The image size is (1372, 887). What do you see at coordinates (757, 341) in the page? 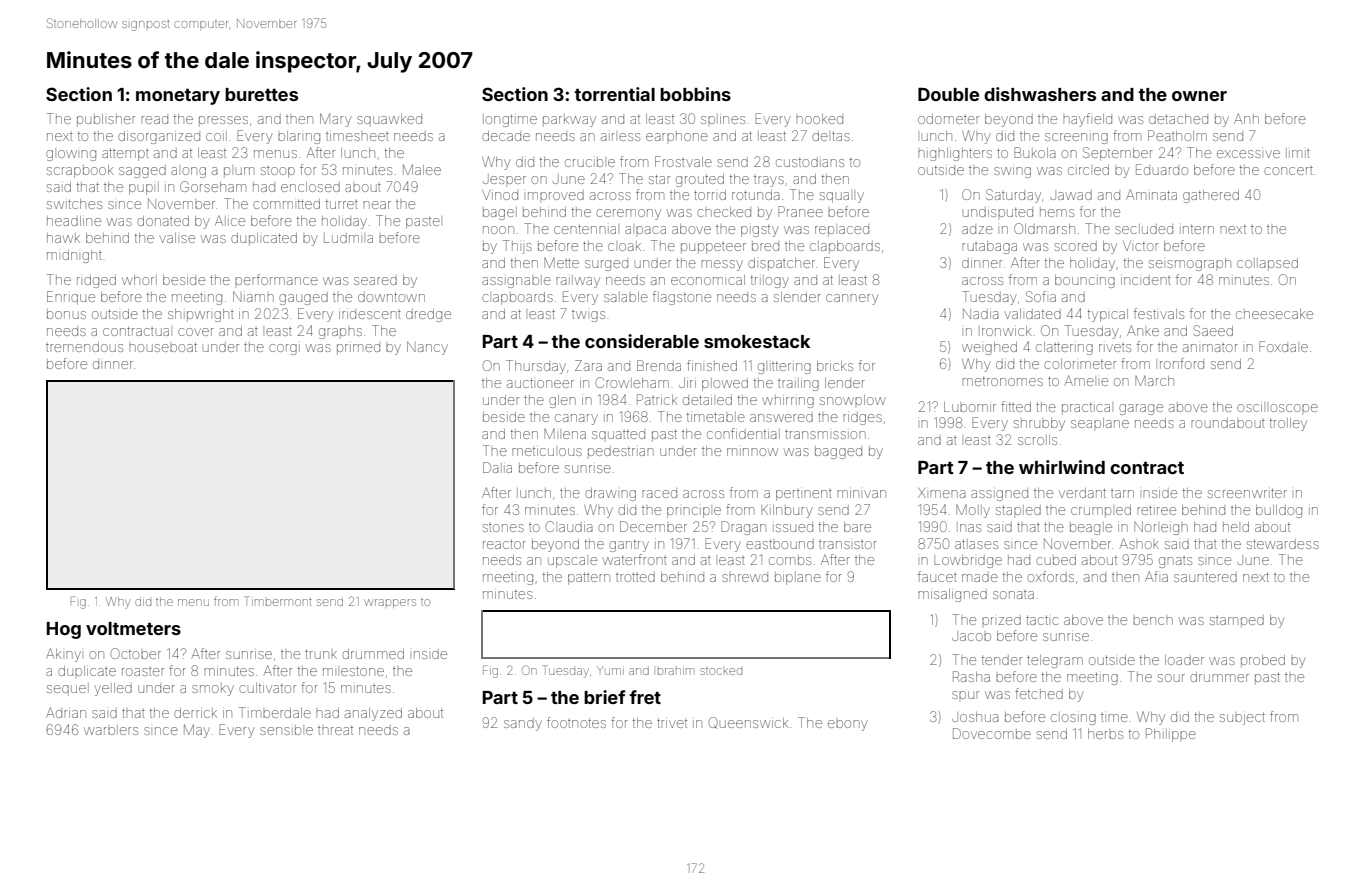
I see `smokestack` at bounding box center [757, 341].
